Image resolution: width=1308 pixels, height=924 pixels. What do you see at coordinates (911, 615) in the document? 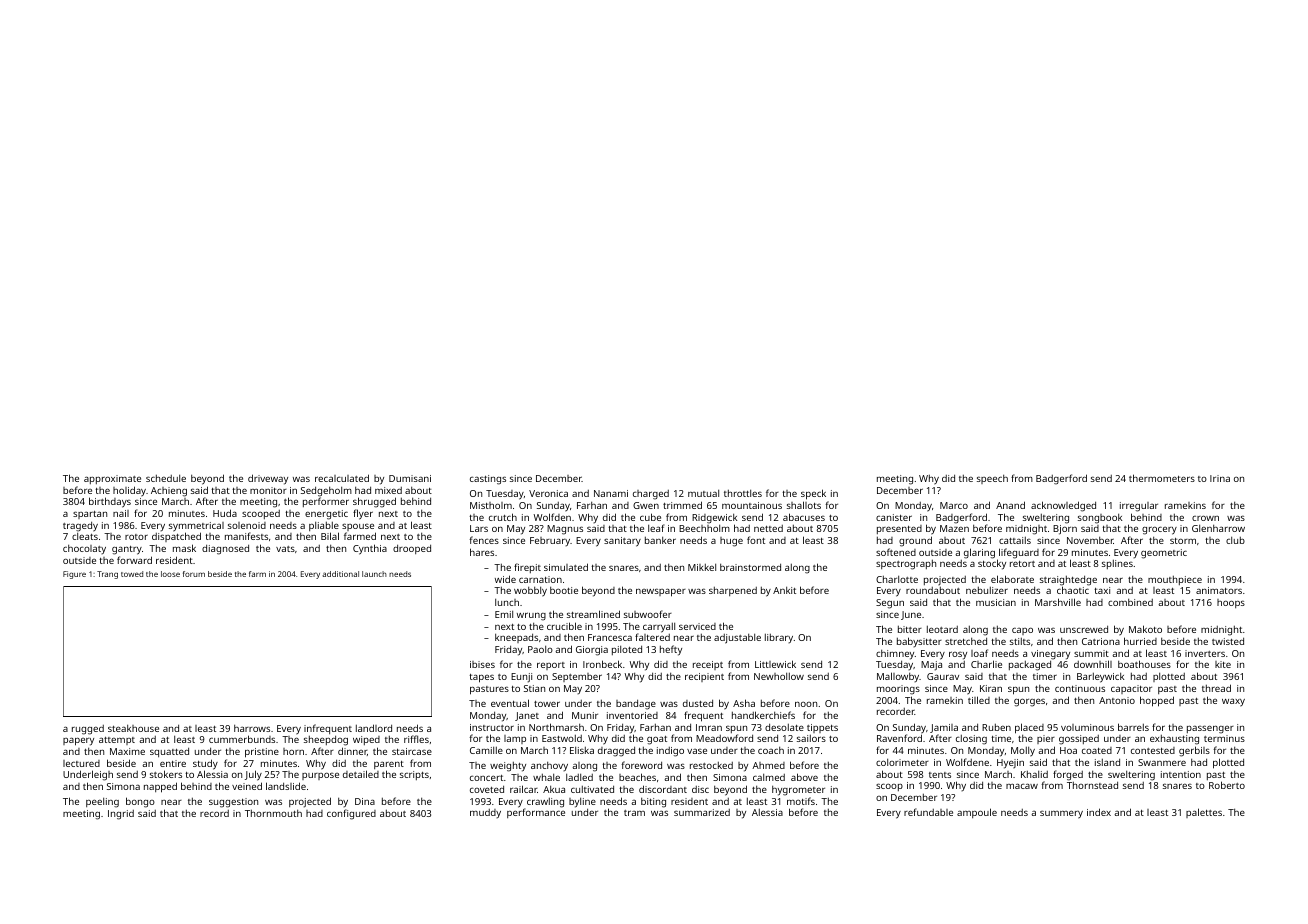
I see `June` at bounding box center [911, 615].
